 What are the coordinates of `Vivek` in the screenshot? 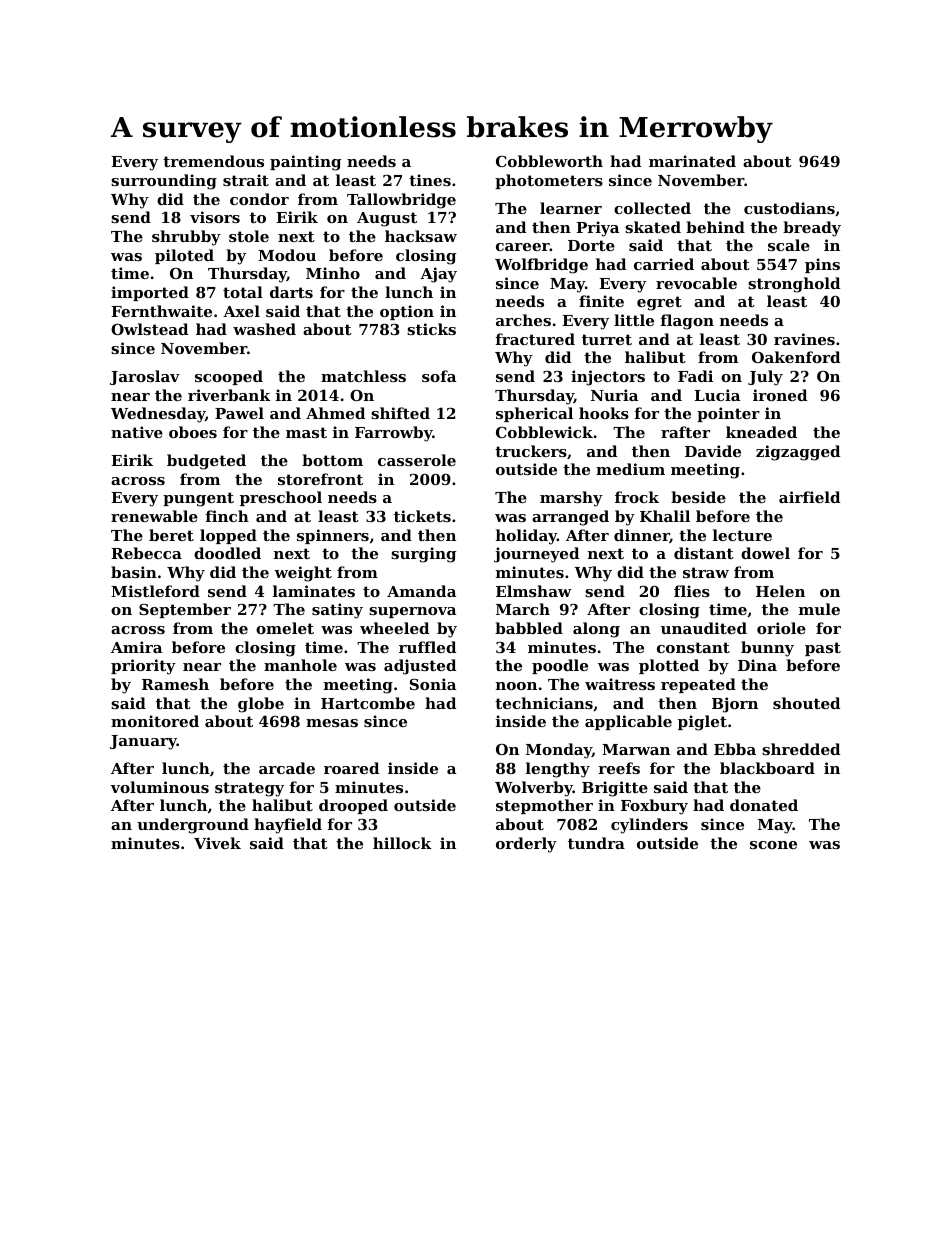 It's located at (217, 843).
